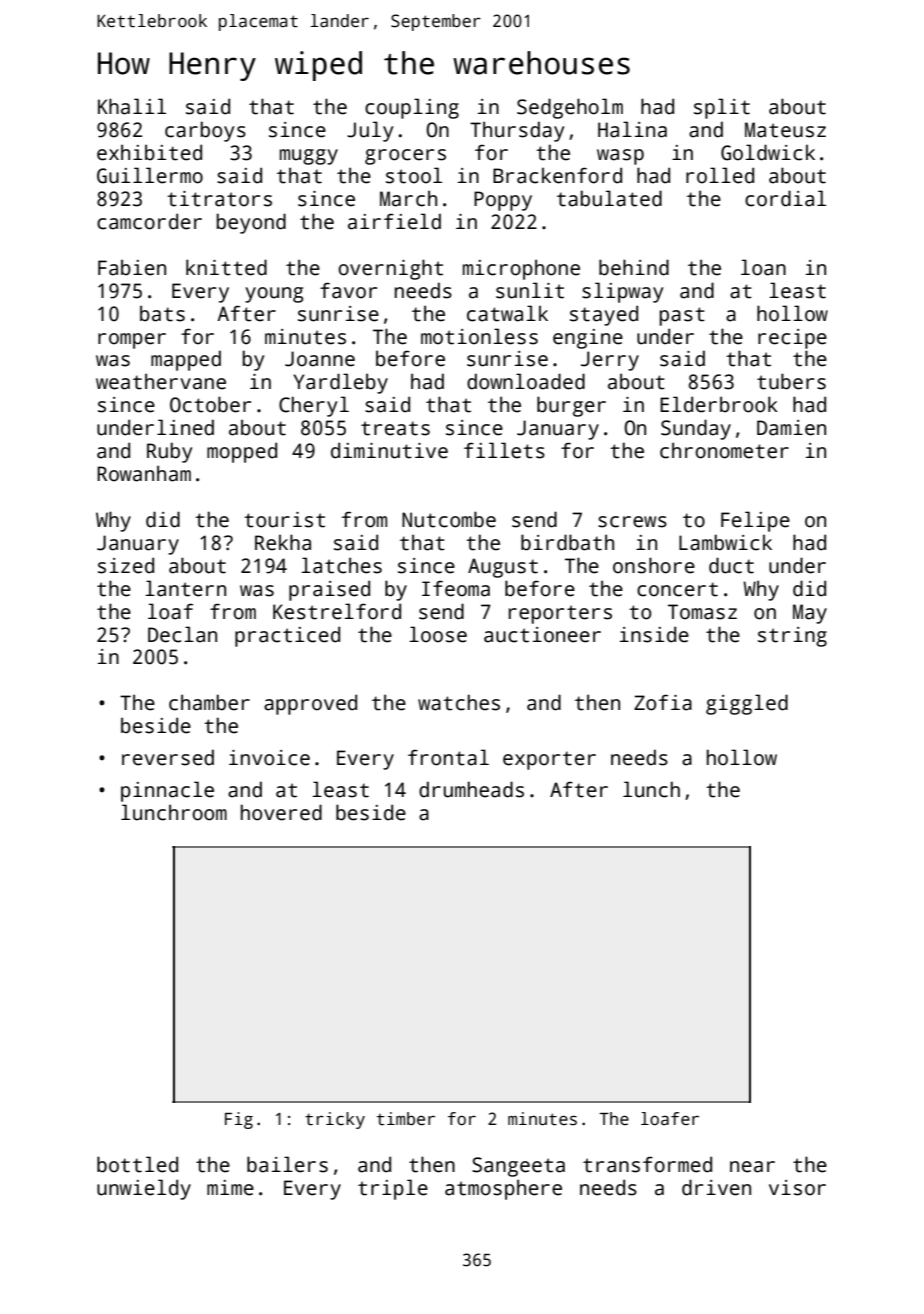  I want to click on pinnacle, so click(167, 791).
